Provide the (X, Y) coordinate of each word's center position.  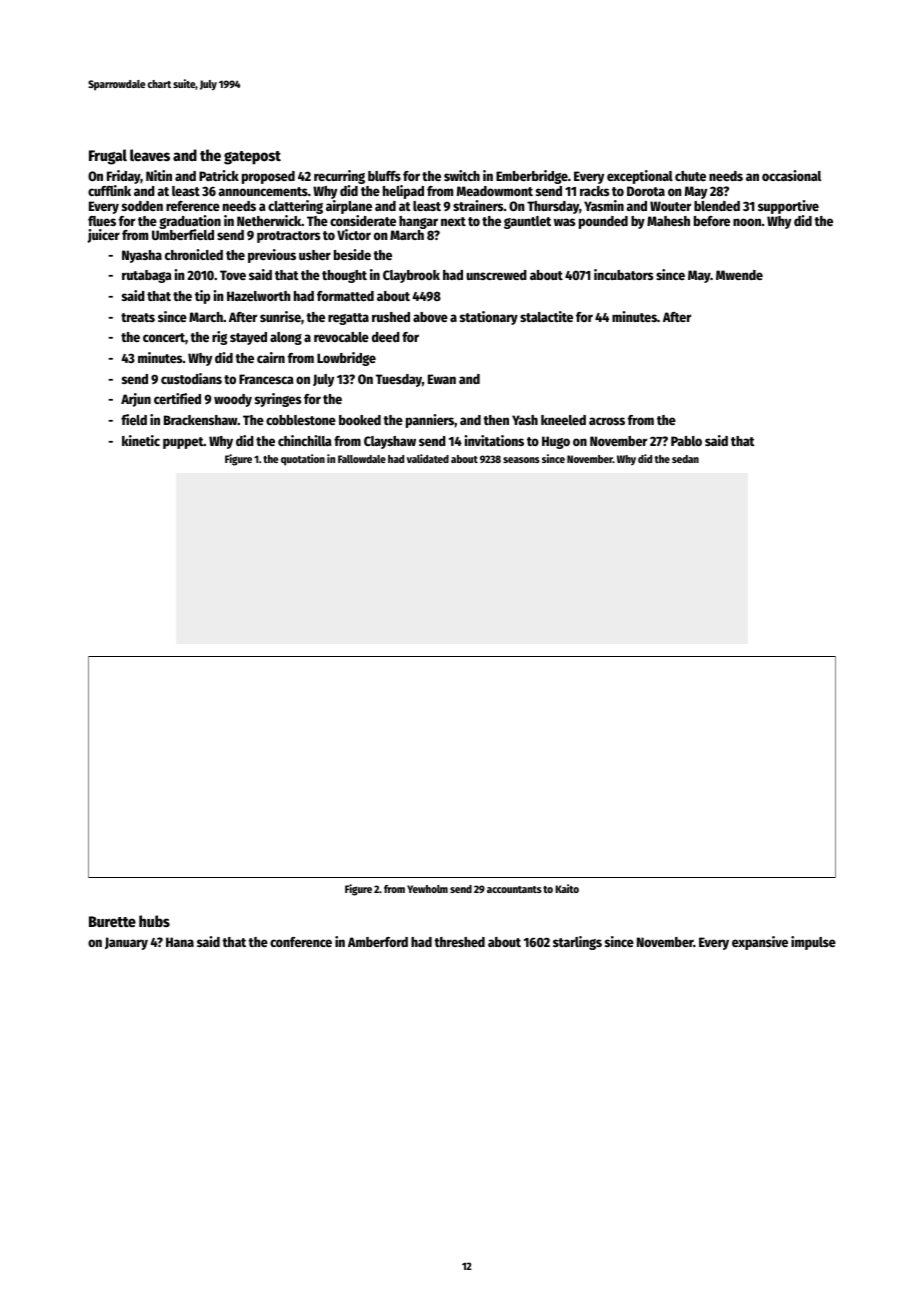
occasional (791, 175)
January (126, 943)
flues (102, 221)
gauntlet (527, 222)
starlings (577, 943)
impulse (813, 943)
